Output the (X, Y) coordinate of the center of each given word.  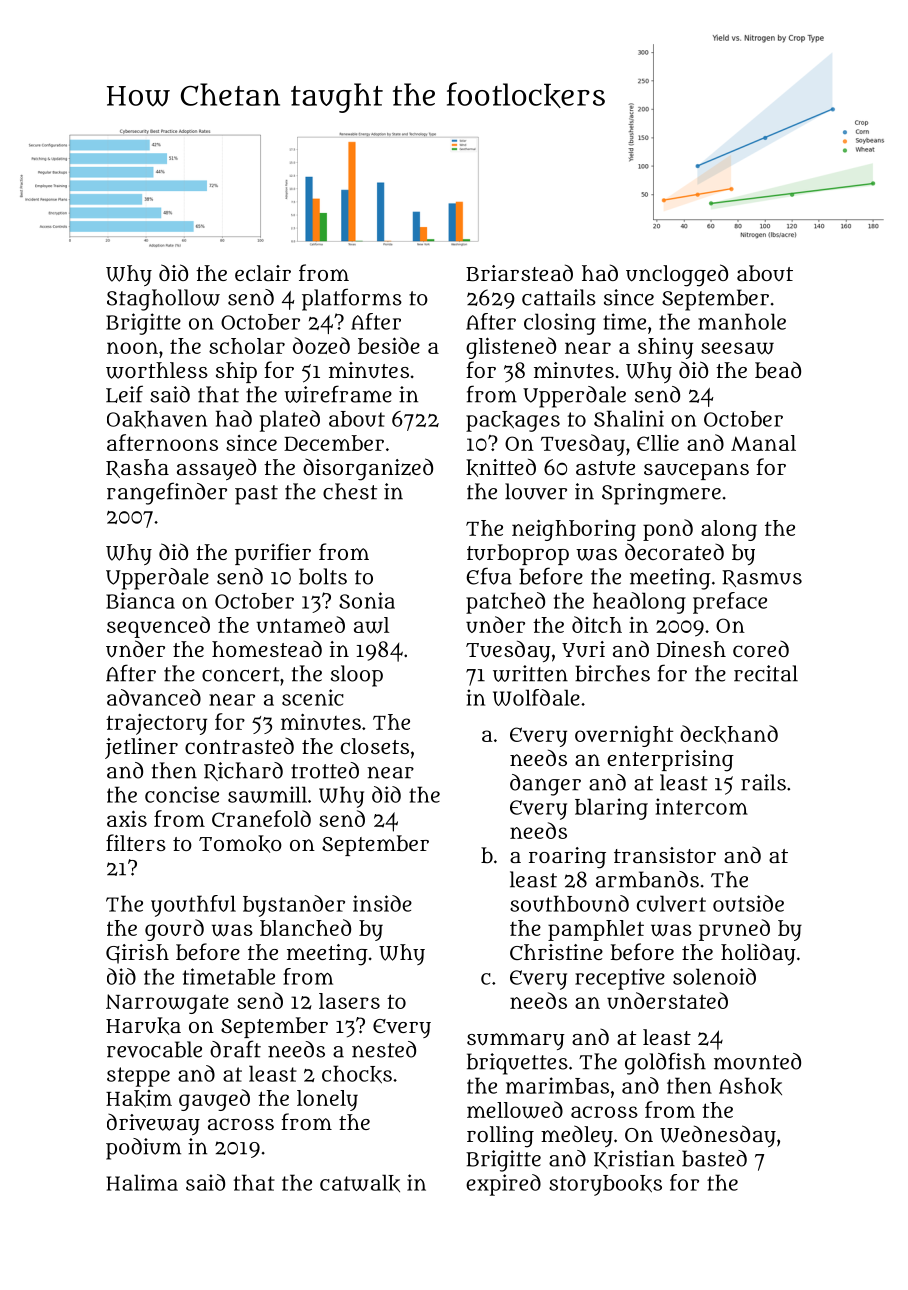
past (256, 495)
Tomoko (240, 844)
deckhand (729, 734)
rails (763, 782)
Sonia (367, 600)
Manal (763, 443)
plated (290, 421)
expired (503, 1185)
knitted (501, 467)
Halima (142, 1182)
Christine (556, 952)
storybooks (605, 1185)
